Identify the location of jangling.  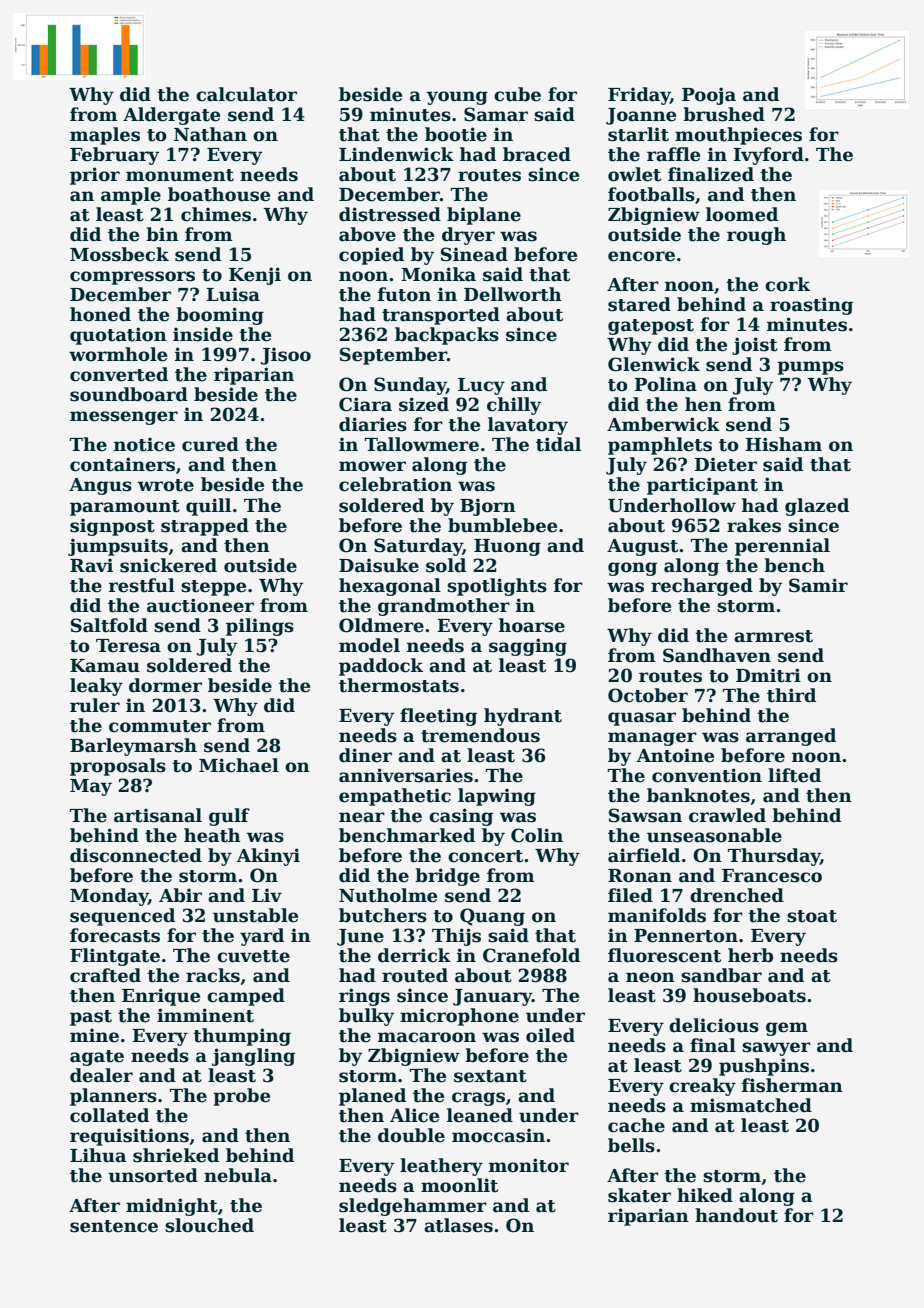
(253, 1057).
